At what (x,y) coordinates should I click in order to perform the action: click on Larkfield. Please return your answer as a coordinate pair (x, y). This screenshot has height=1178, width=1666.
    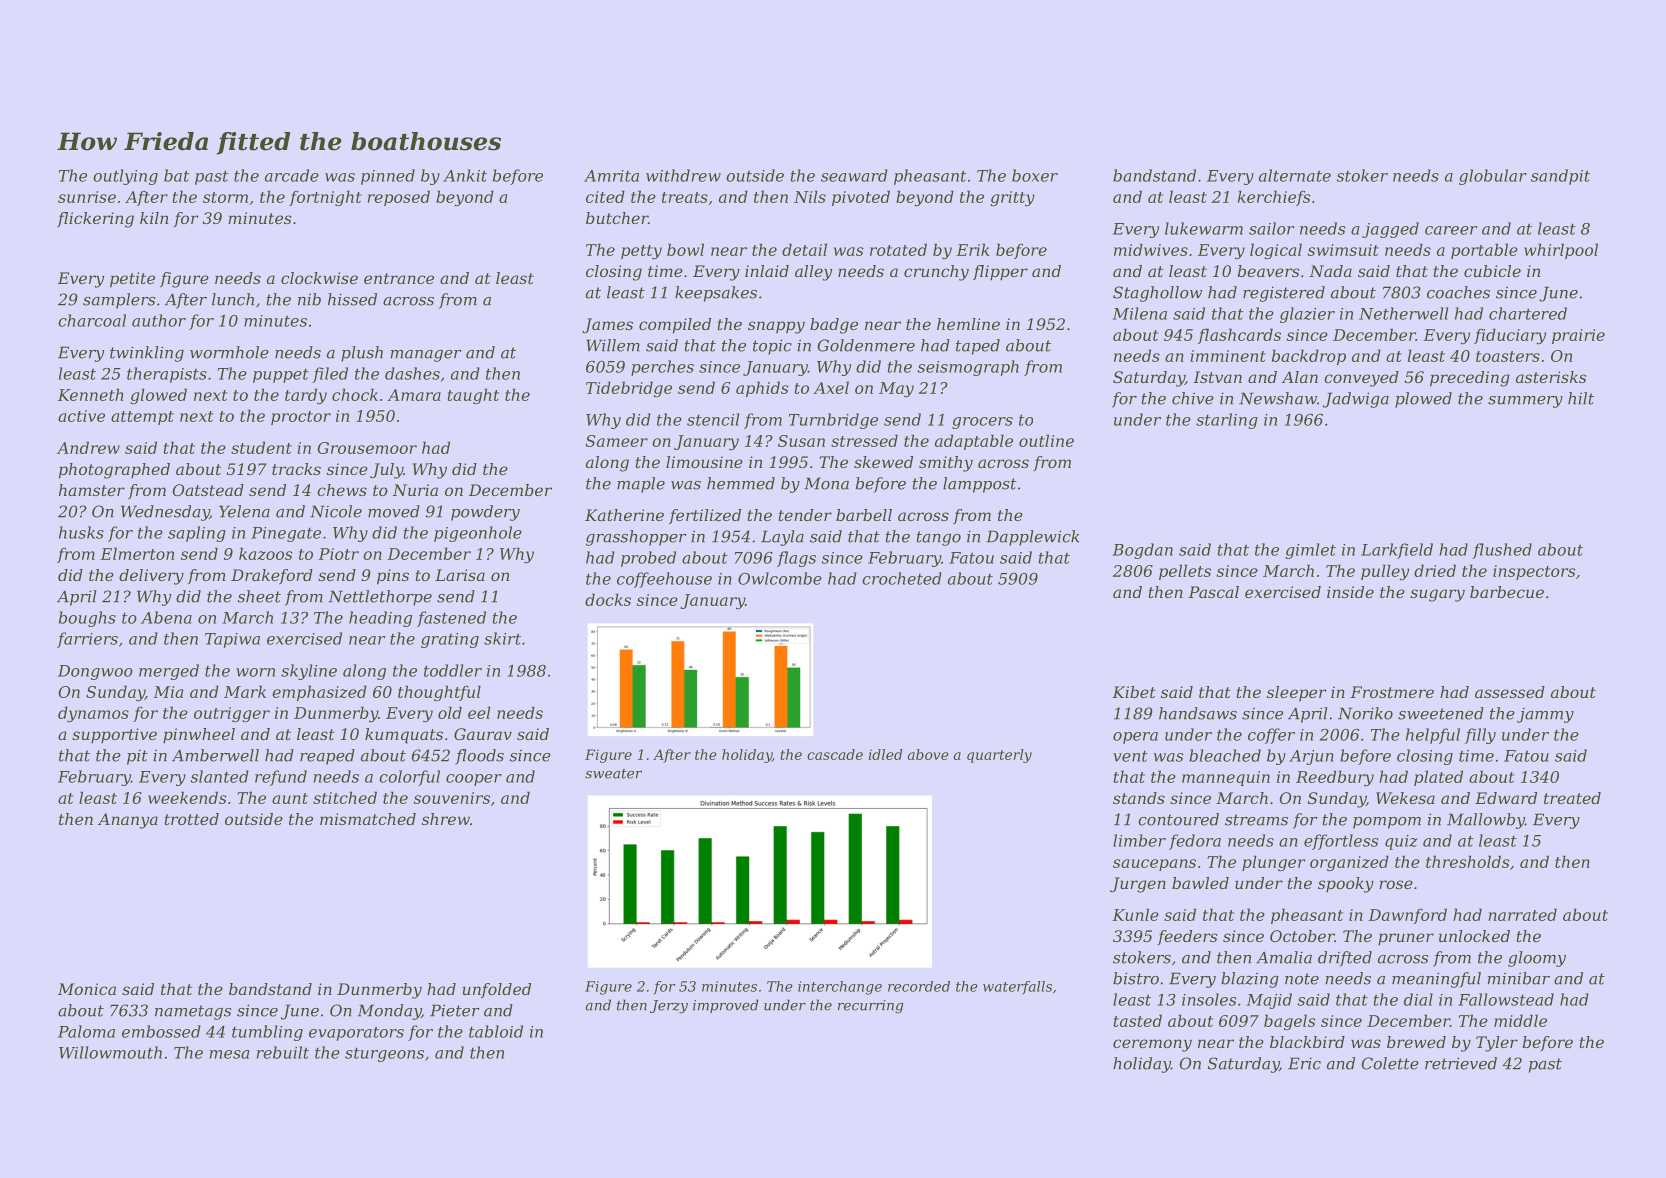
    Looking at the image, I should click on (1397, 551).
